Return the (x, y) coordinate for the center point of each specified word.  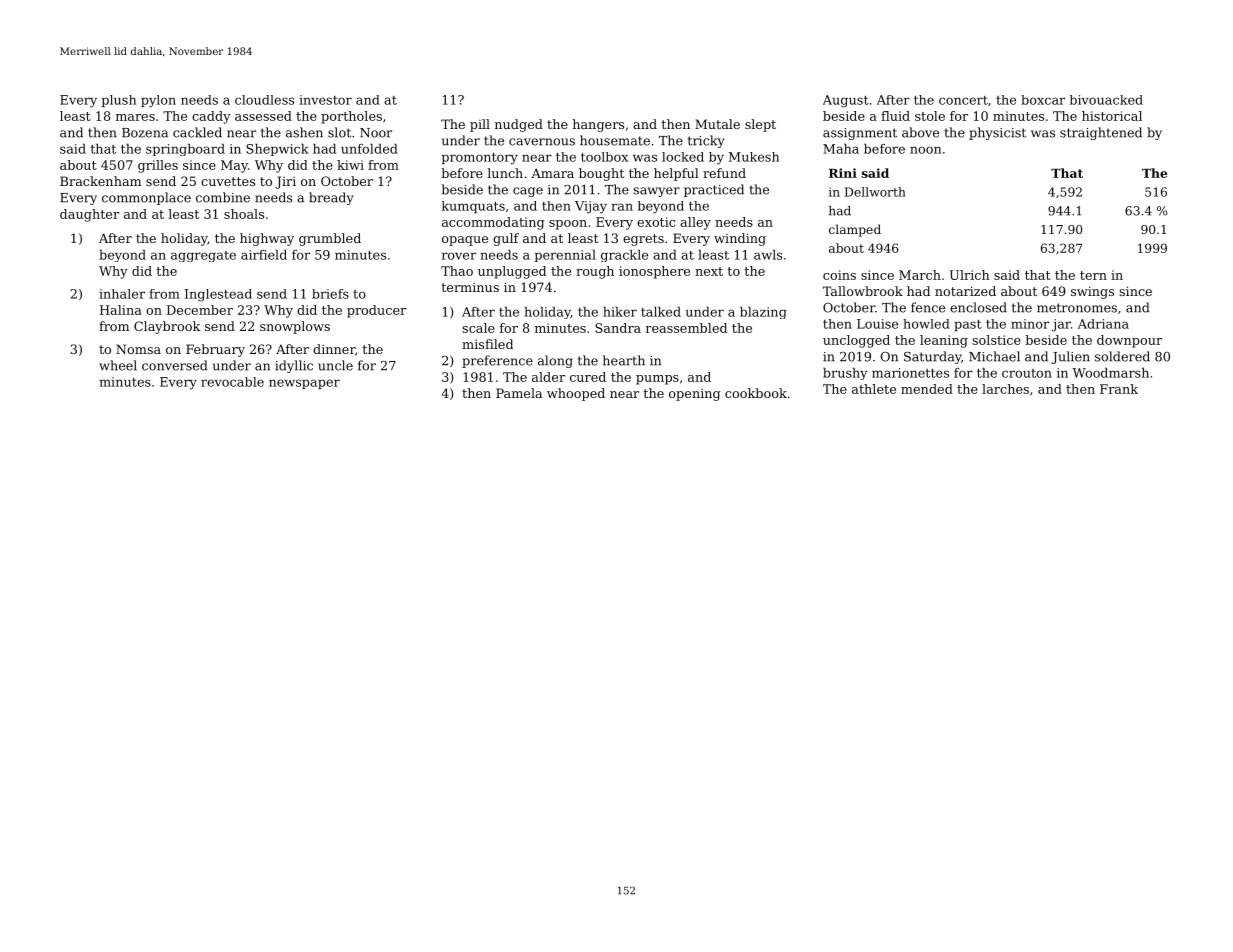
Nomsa (138, 349)
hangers (598, 125)
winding (740, 239)
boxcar (1043, 100)
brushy (845, 373)
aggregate (203, 256)
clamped (855, 230)
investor (325, 100)
